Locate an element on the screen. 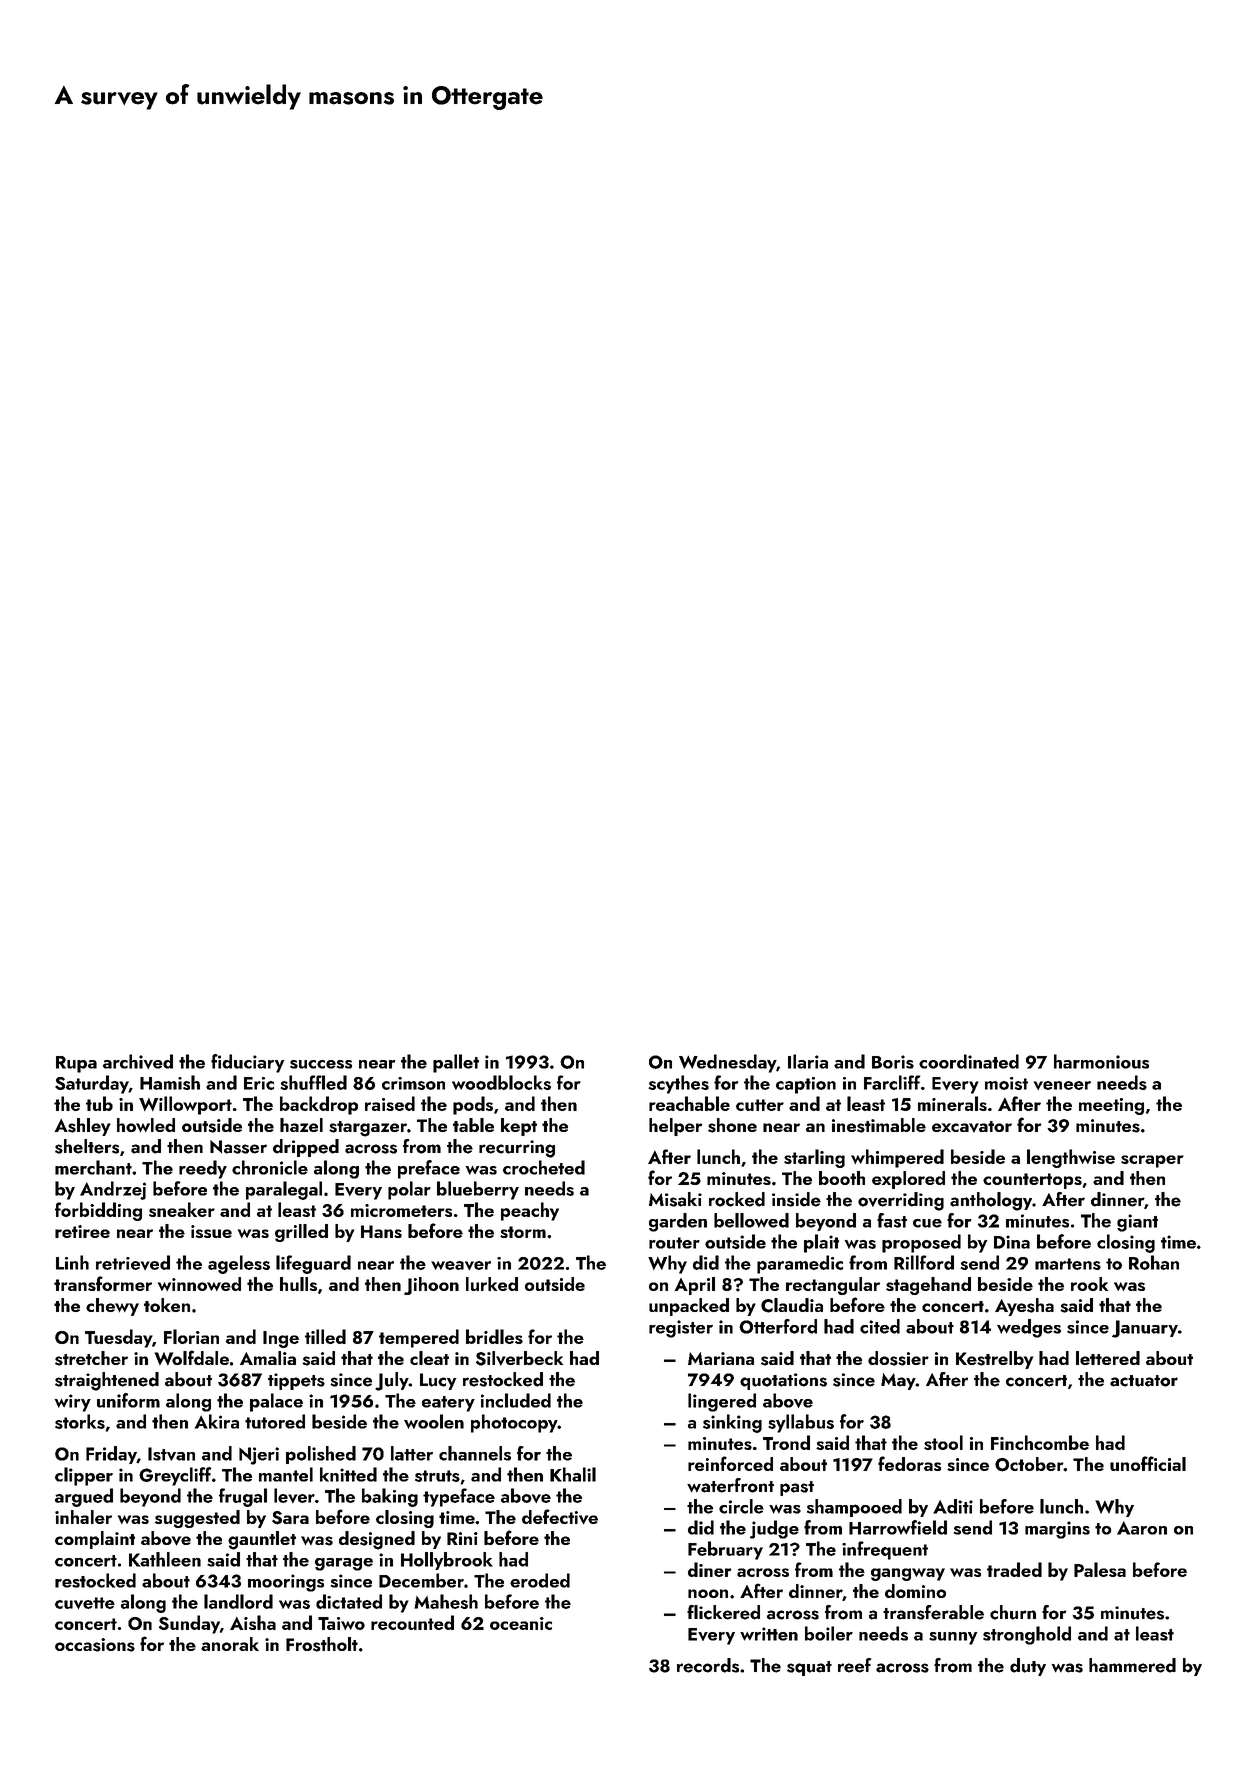  backdrop is located at coordinates (319, 1105).
